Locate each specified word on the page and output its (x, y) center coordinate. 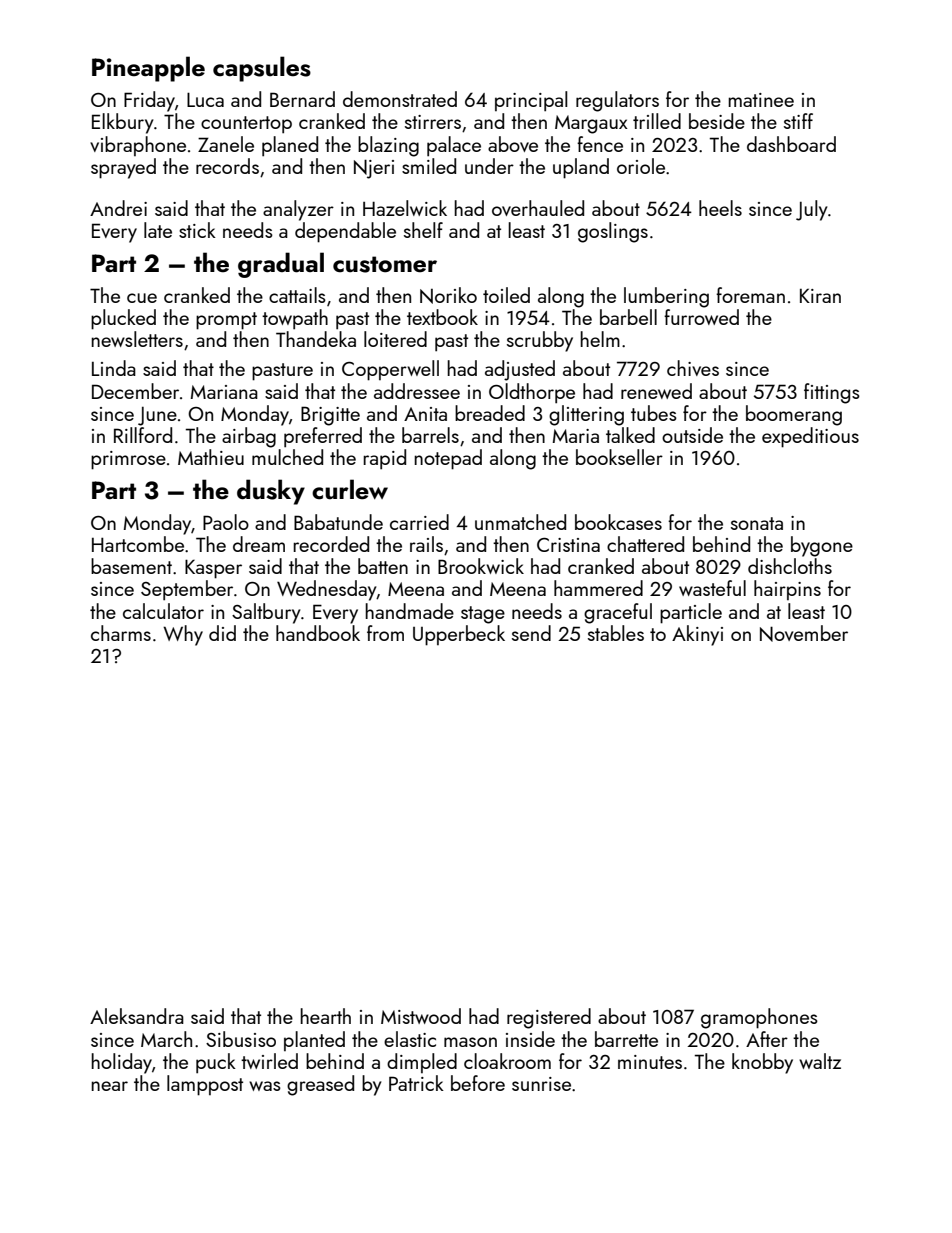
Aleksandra (137, 1016)
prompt (226, 321)
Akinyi (697, 635)
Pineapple (148, 69)
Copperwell (390, 370)
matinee (761, 100)
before (478, 1083)
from (385, 633)
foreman (750, 295)
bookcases (618, 522)
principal (531, 101)
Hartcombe (138, 544)
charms (121, 633)
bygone (822, 546)
